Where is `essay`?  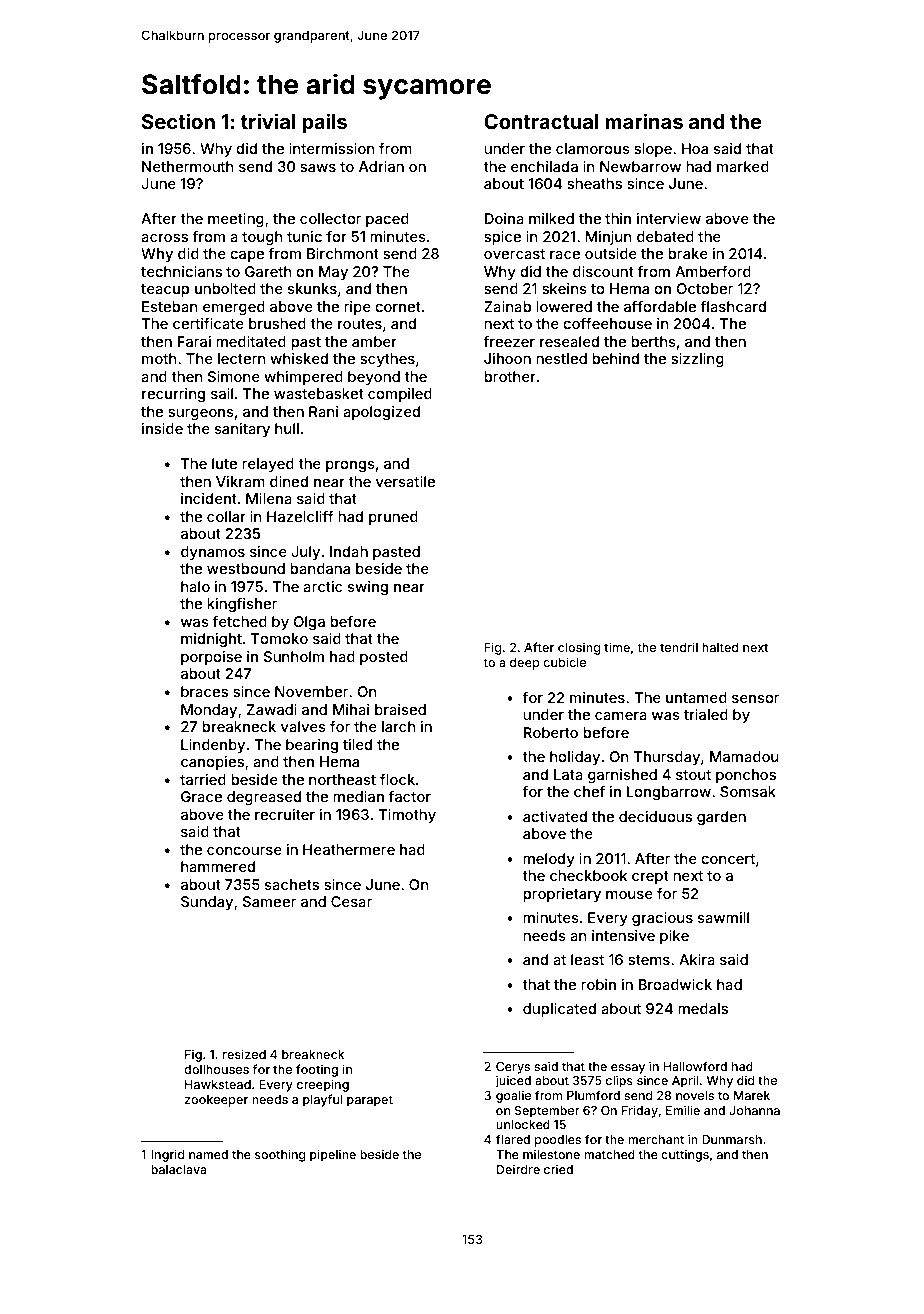 essay is located at coordinates (628, 1069).
